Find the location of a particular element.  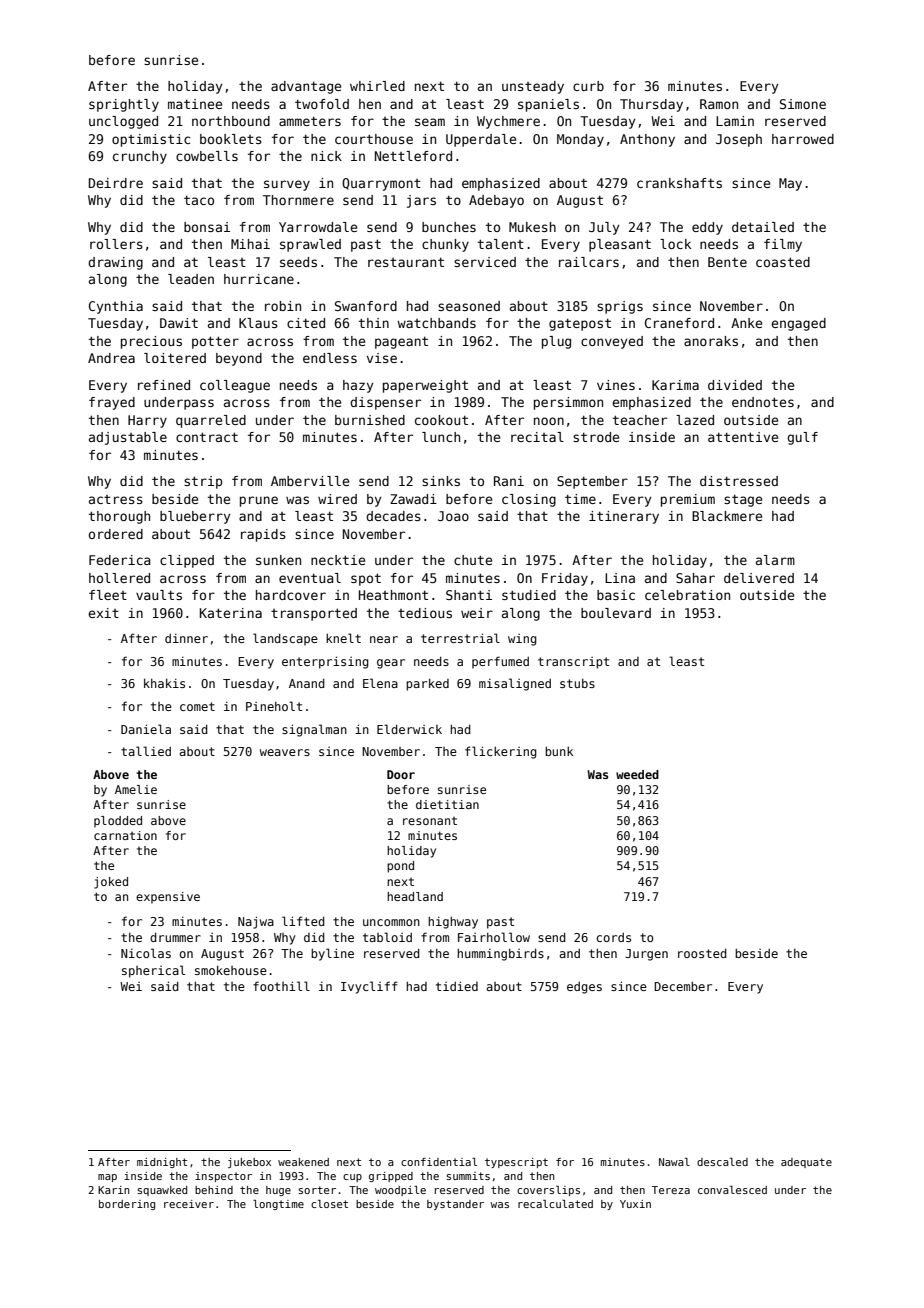

robin is located at coordinates (283, 306).
